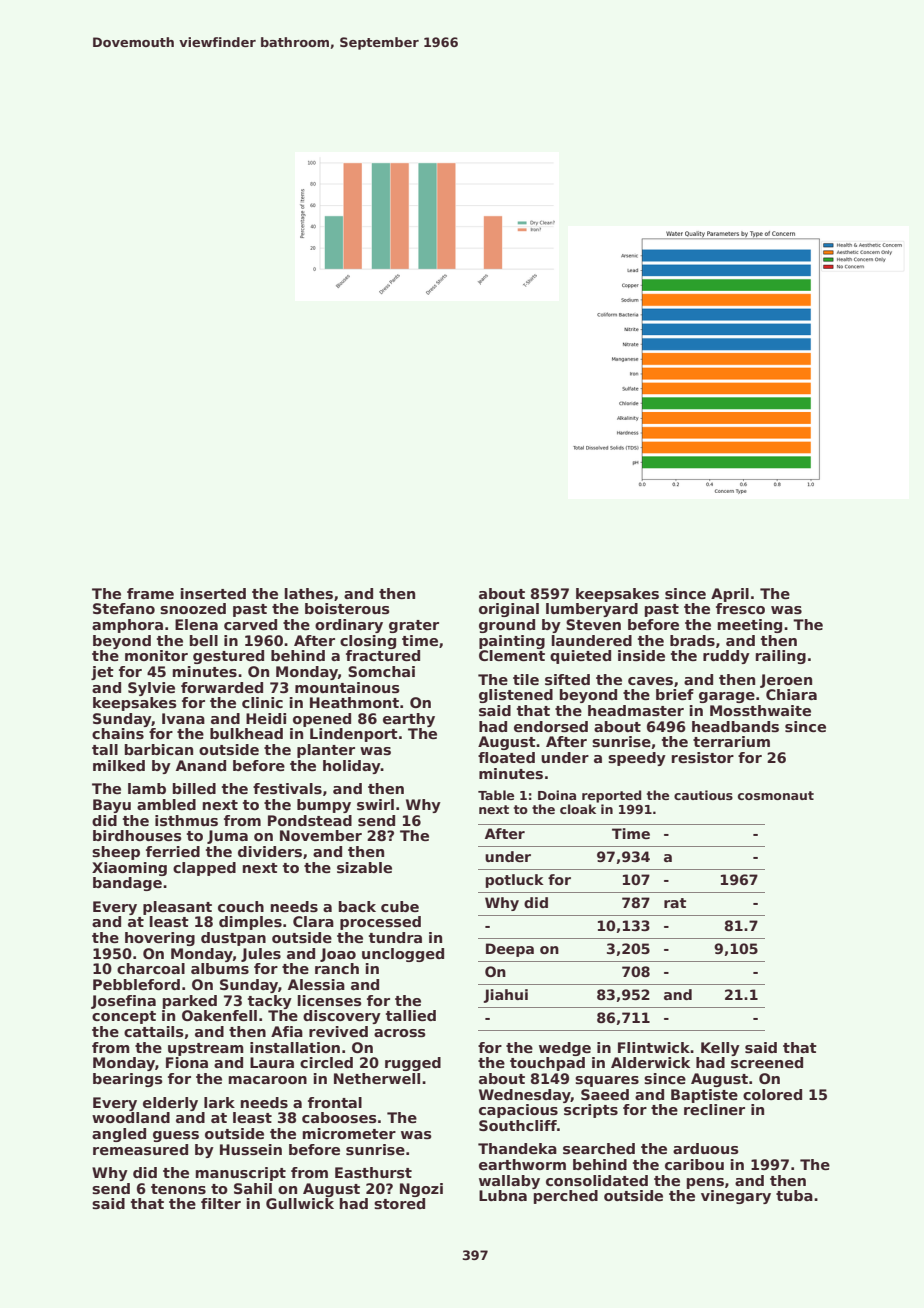 This screenshot has width=924, height=1308. What do you see at coordinates (578, 809) in the screenshot?
I see `cloak` at bounding box center [578, 809].
